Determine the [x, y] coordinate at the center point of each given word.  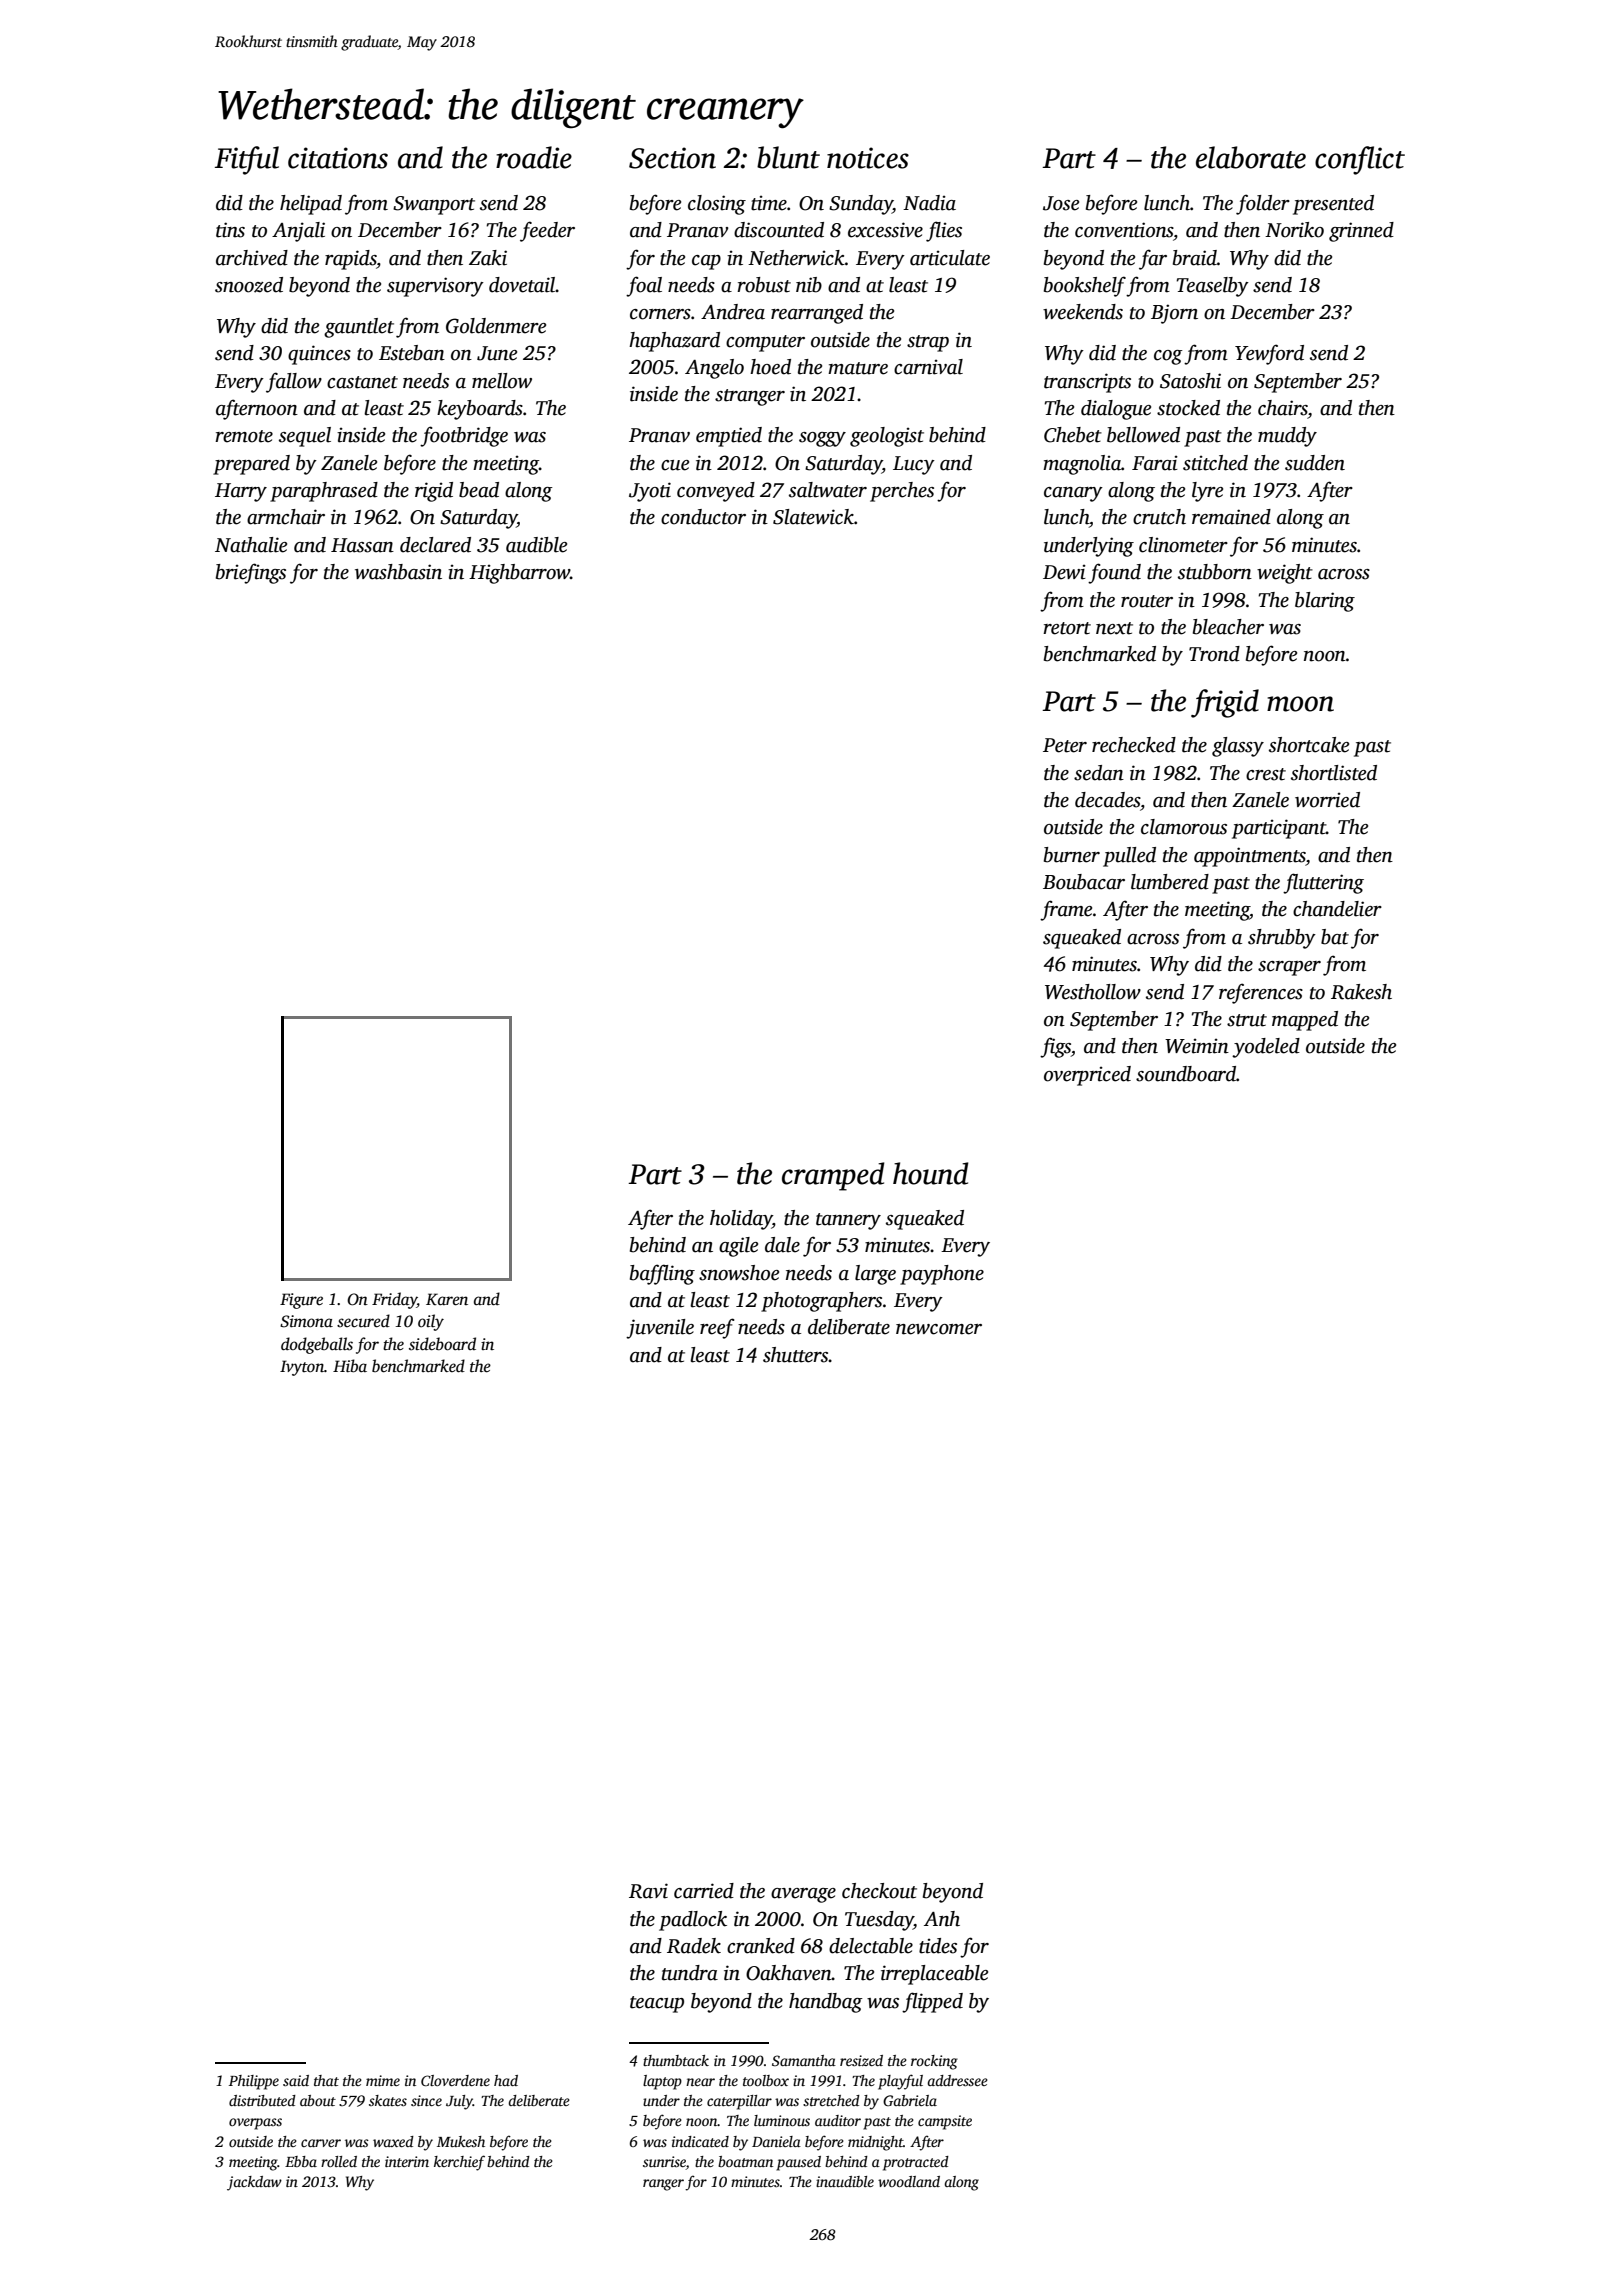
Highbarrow [519, 574]
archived [252, 258]
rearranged [817, 314]
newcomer [939, 1329]
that [326, 2080]
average [803, 1895]
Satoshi [1190, 381]
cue [675, 465]
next [1114, 628]
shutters [796, 1355]
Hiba [350, 1366]
